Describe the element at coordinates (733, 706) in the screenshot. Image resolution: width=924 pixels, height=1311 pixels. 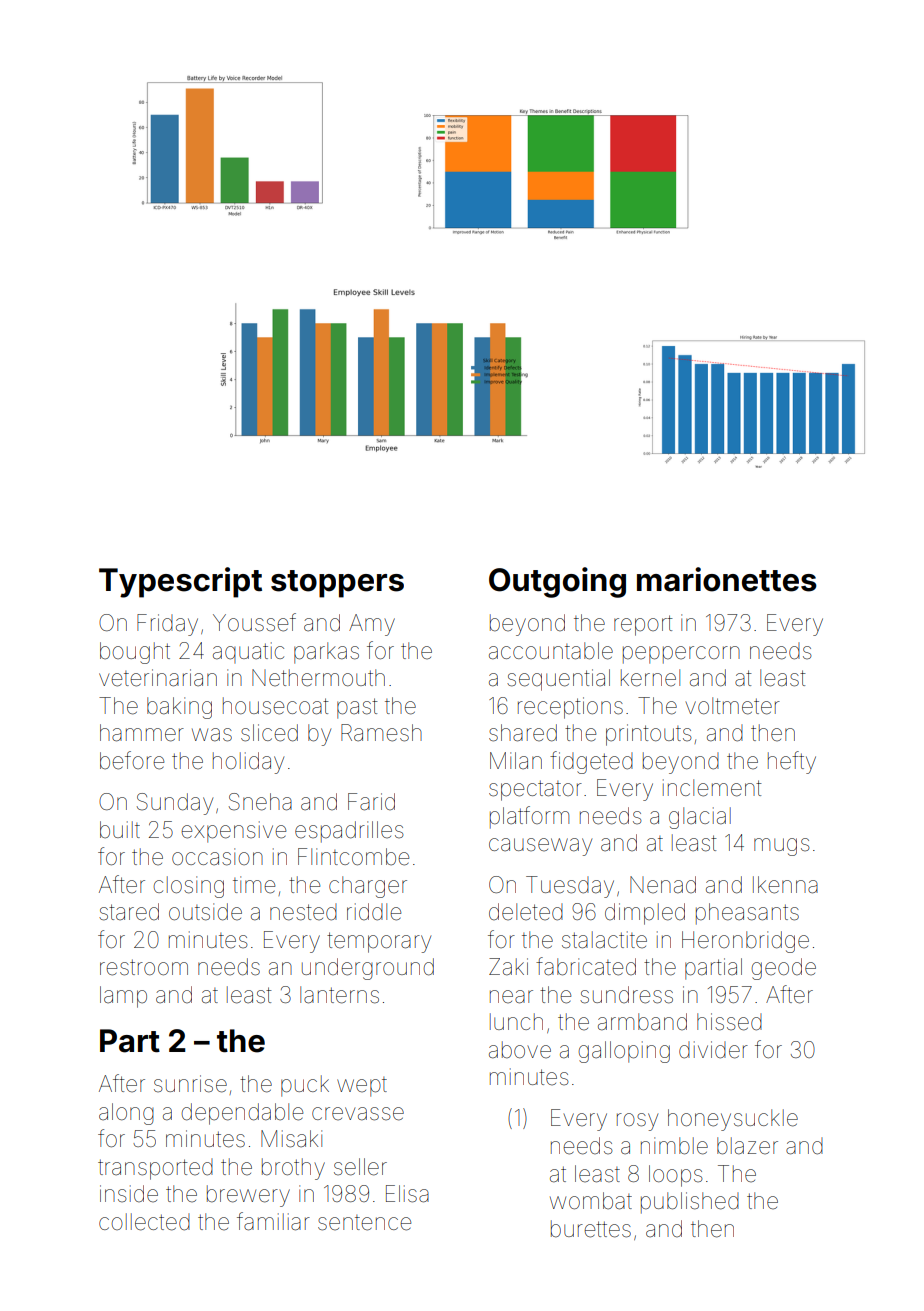
I see `voltmeter` at that location.
